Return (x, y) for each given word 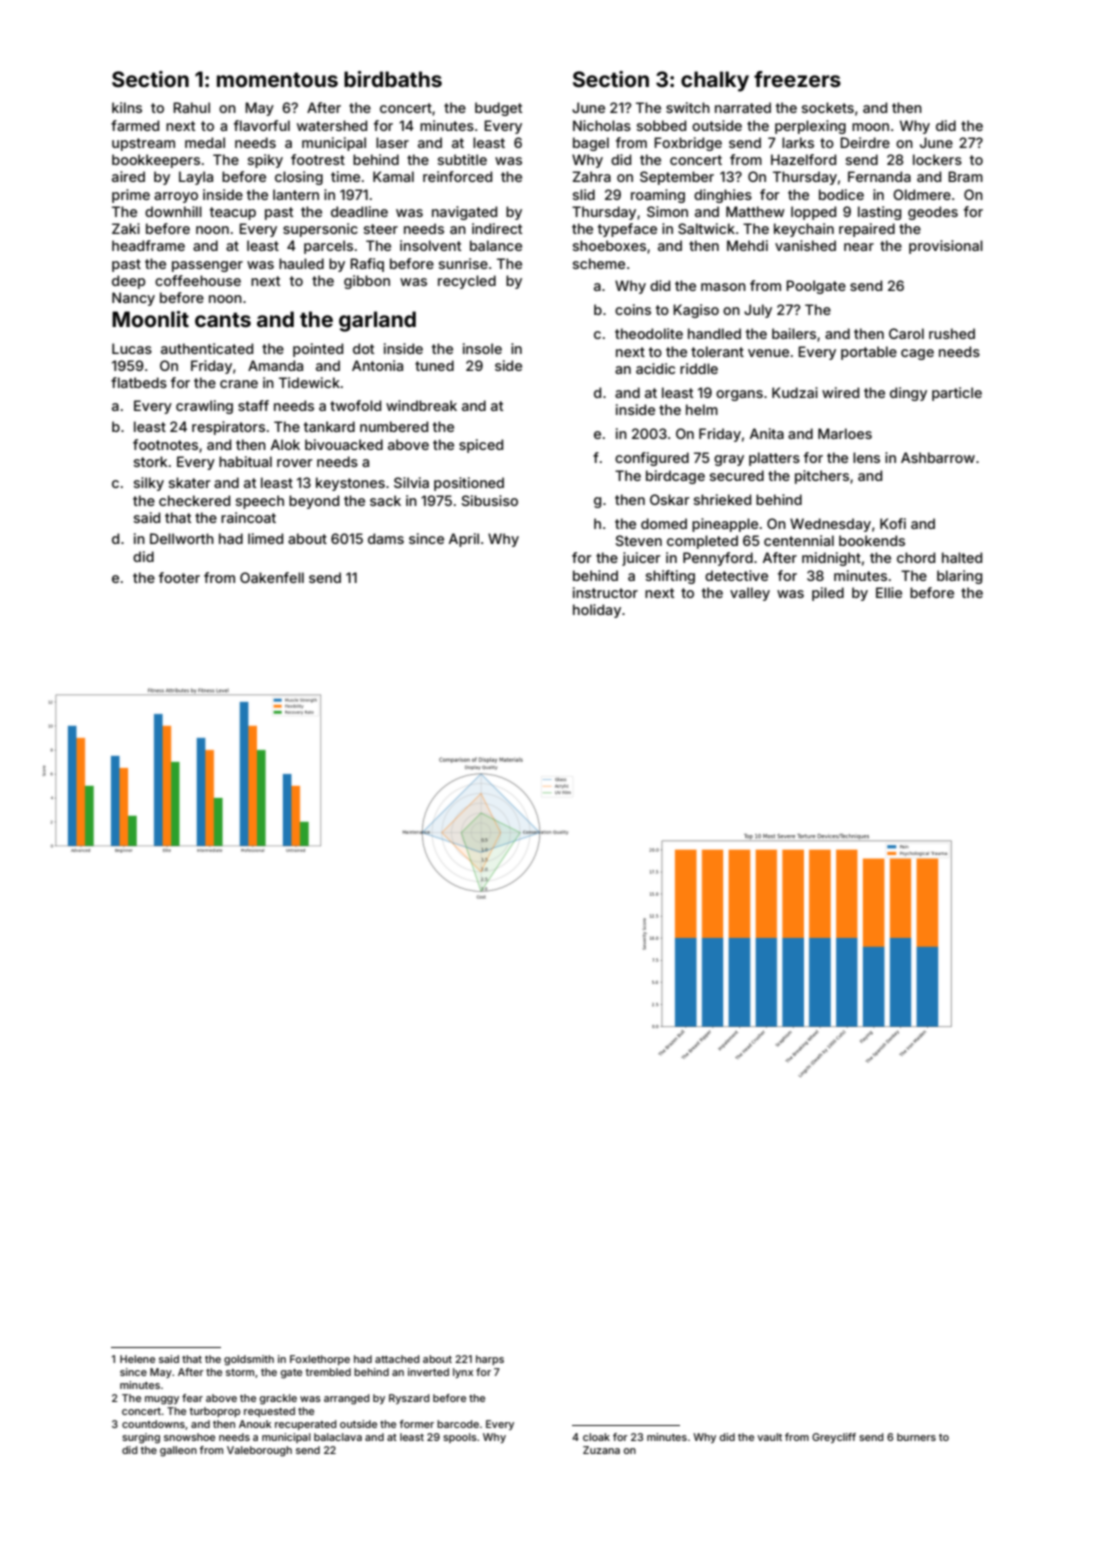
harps (490, 1360)
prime (131, 196)
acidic (655, 368)
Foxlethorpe (320, 1360)
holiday (597, 611)
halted (962, 557)
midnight (831, 559)
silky (149, 484)
